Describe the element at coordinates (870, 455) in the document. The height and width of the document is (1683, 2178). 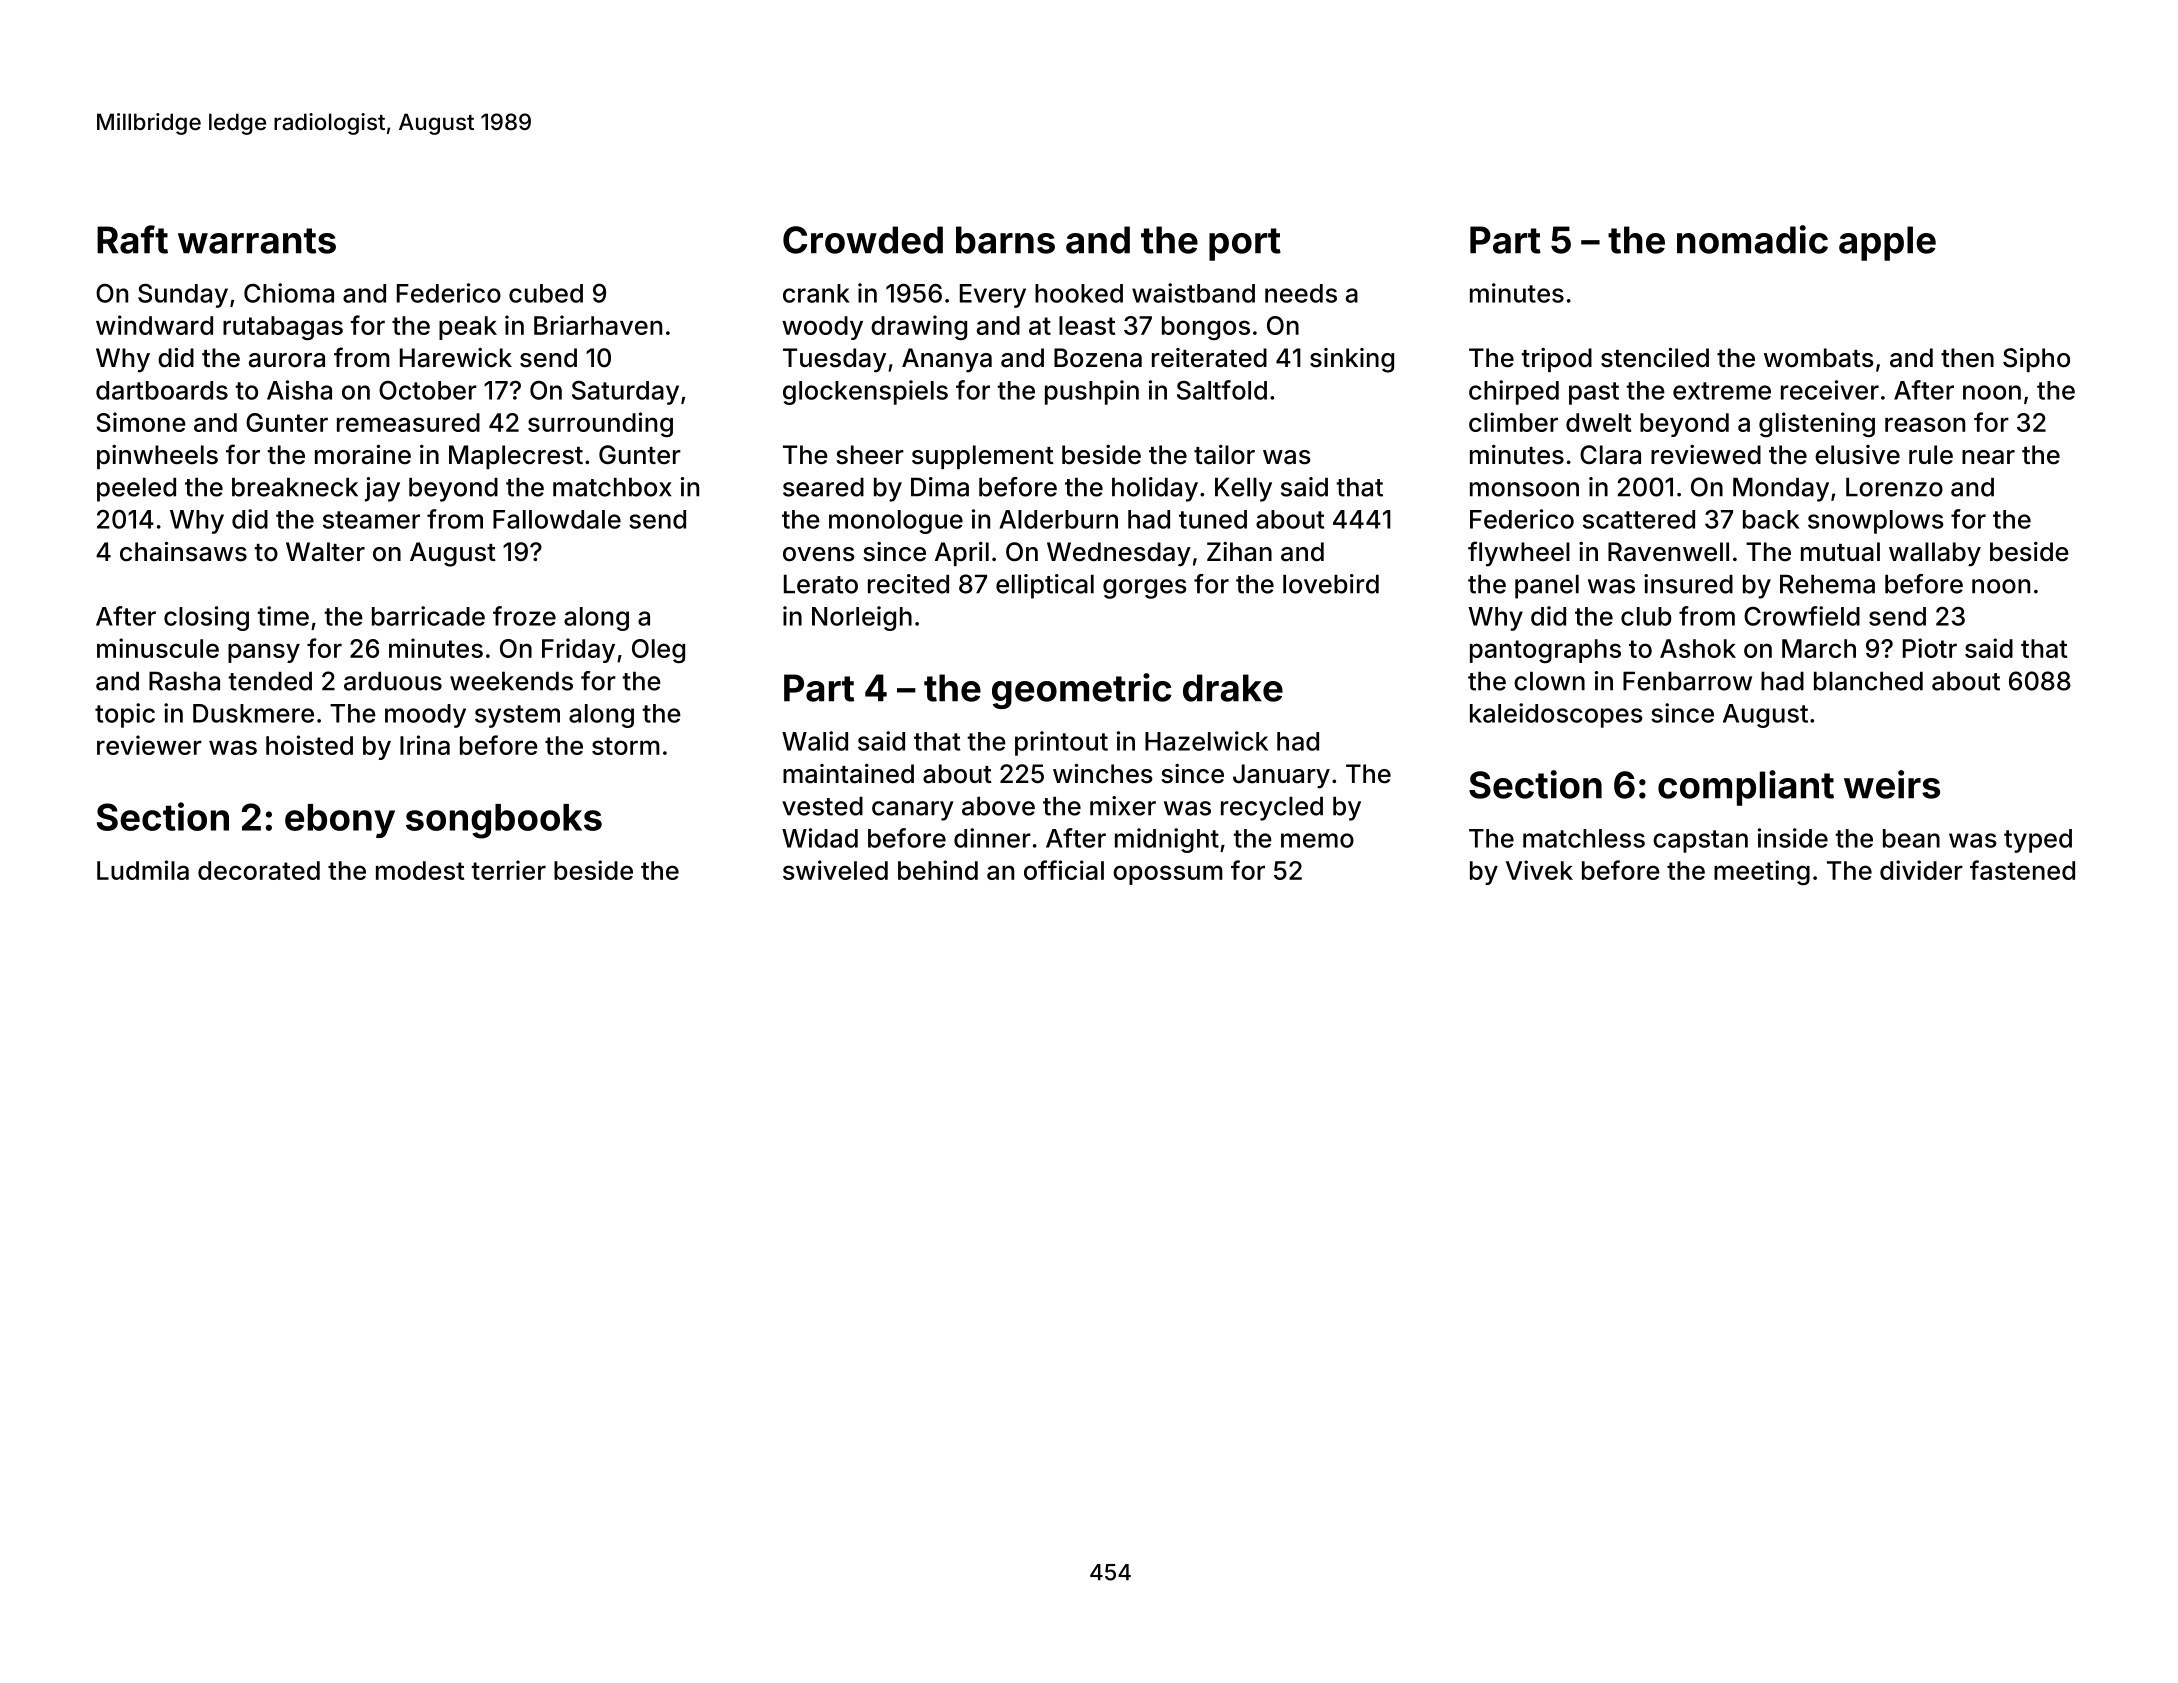
I see `sheer` at that location.
